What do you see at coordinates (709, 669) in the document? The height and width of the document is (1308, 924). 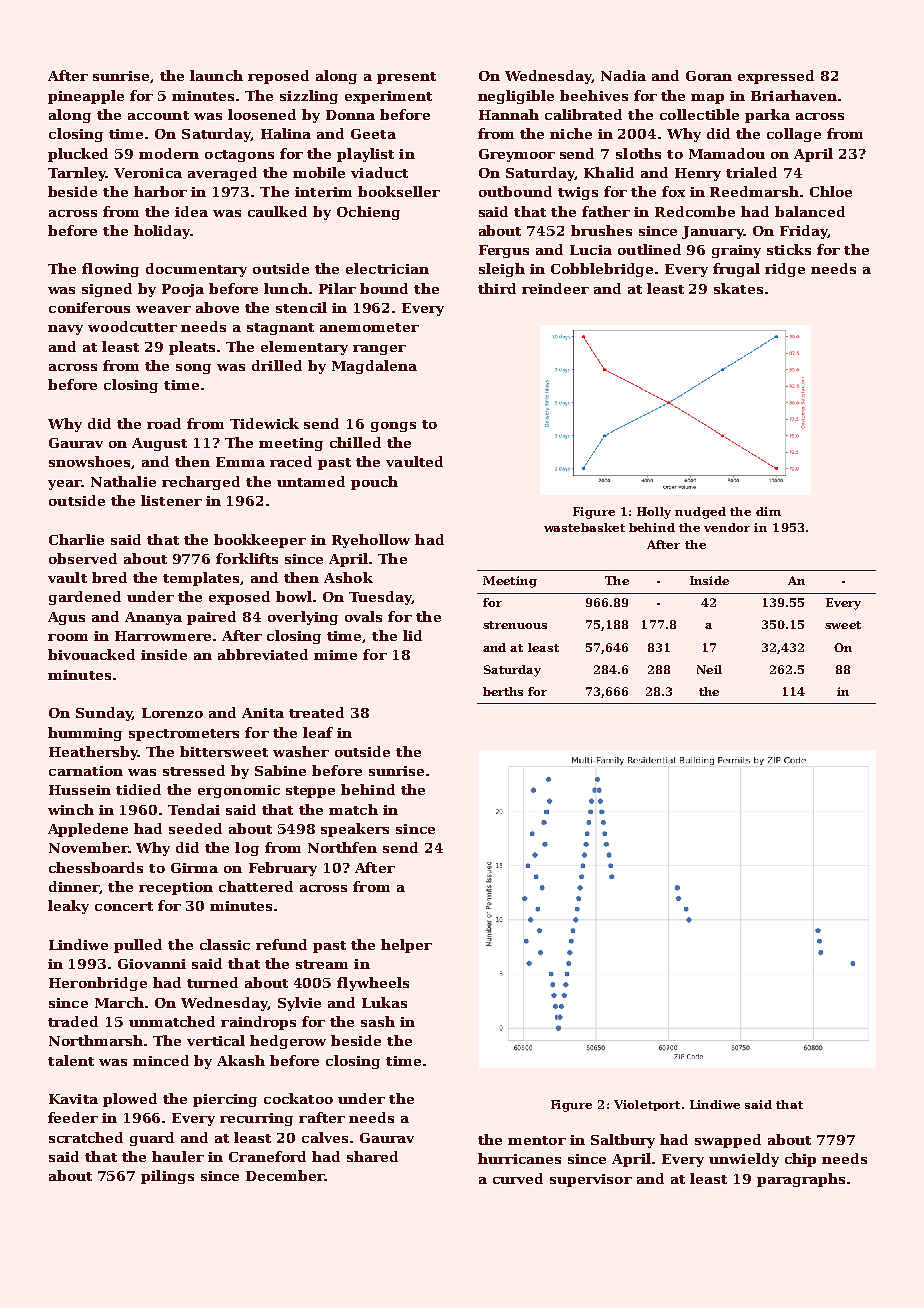 I see `Neil` at bounding box center [709, 669].
